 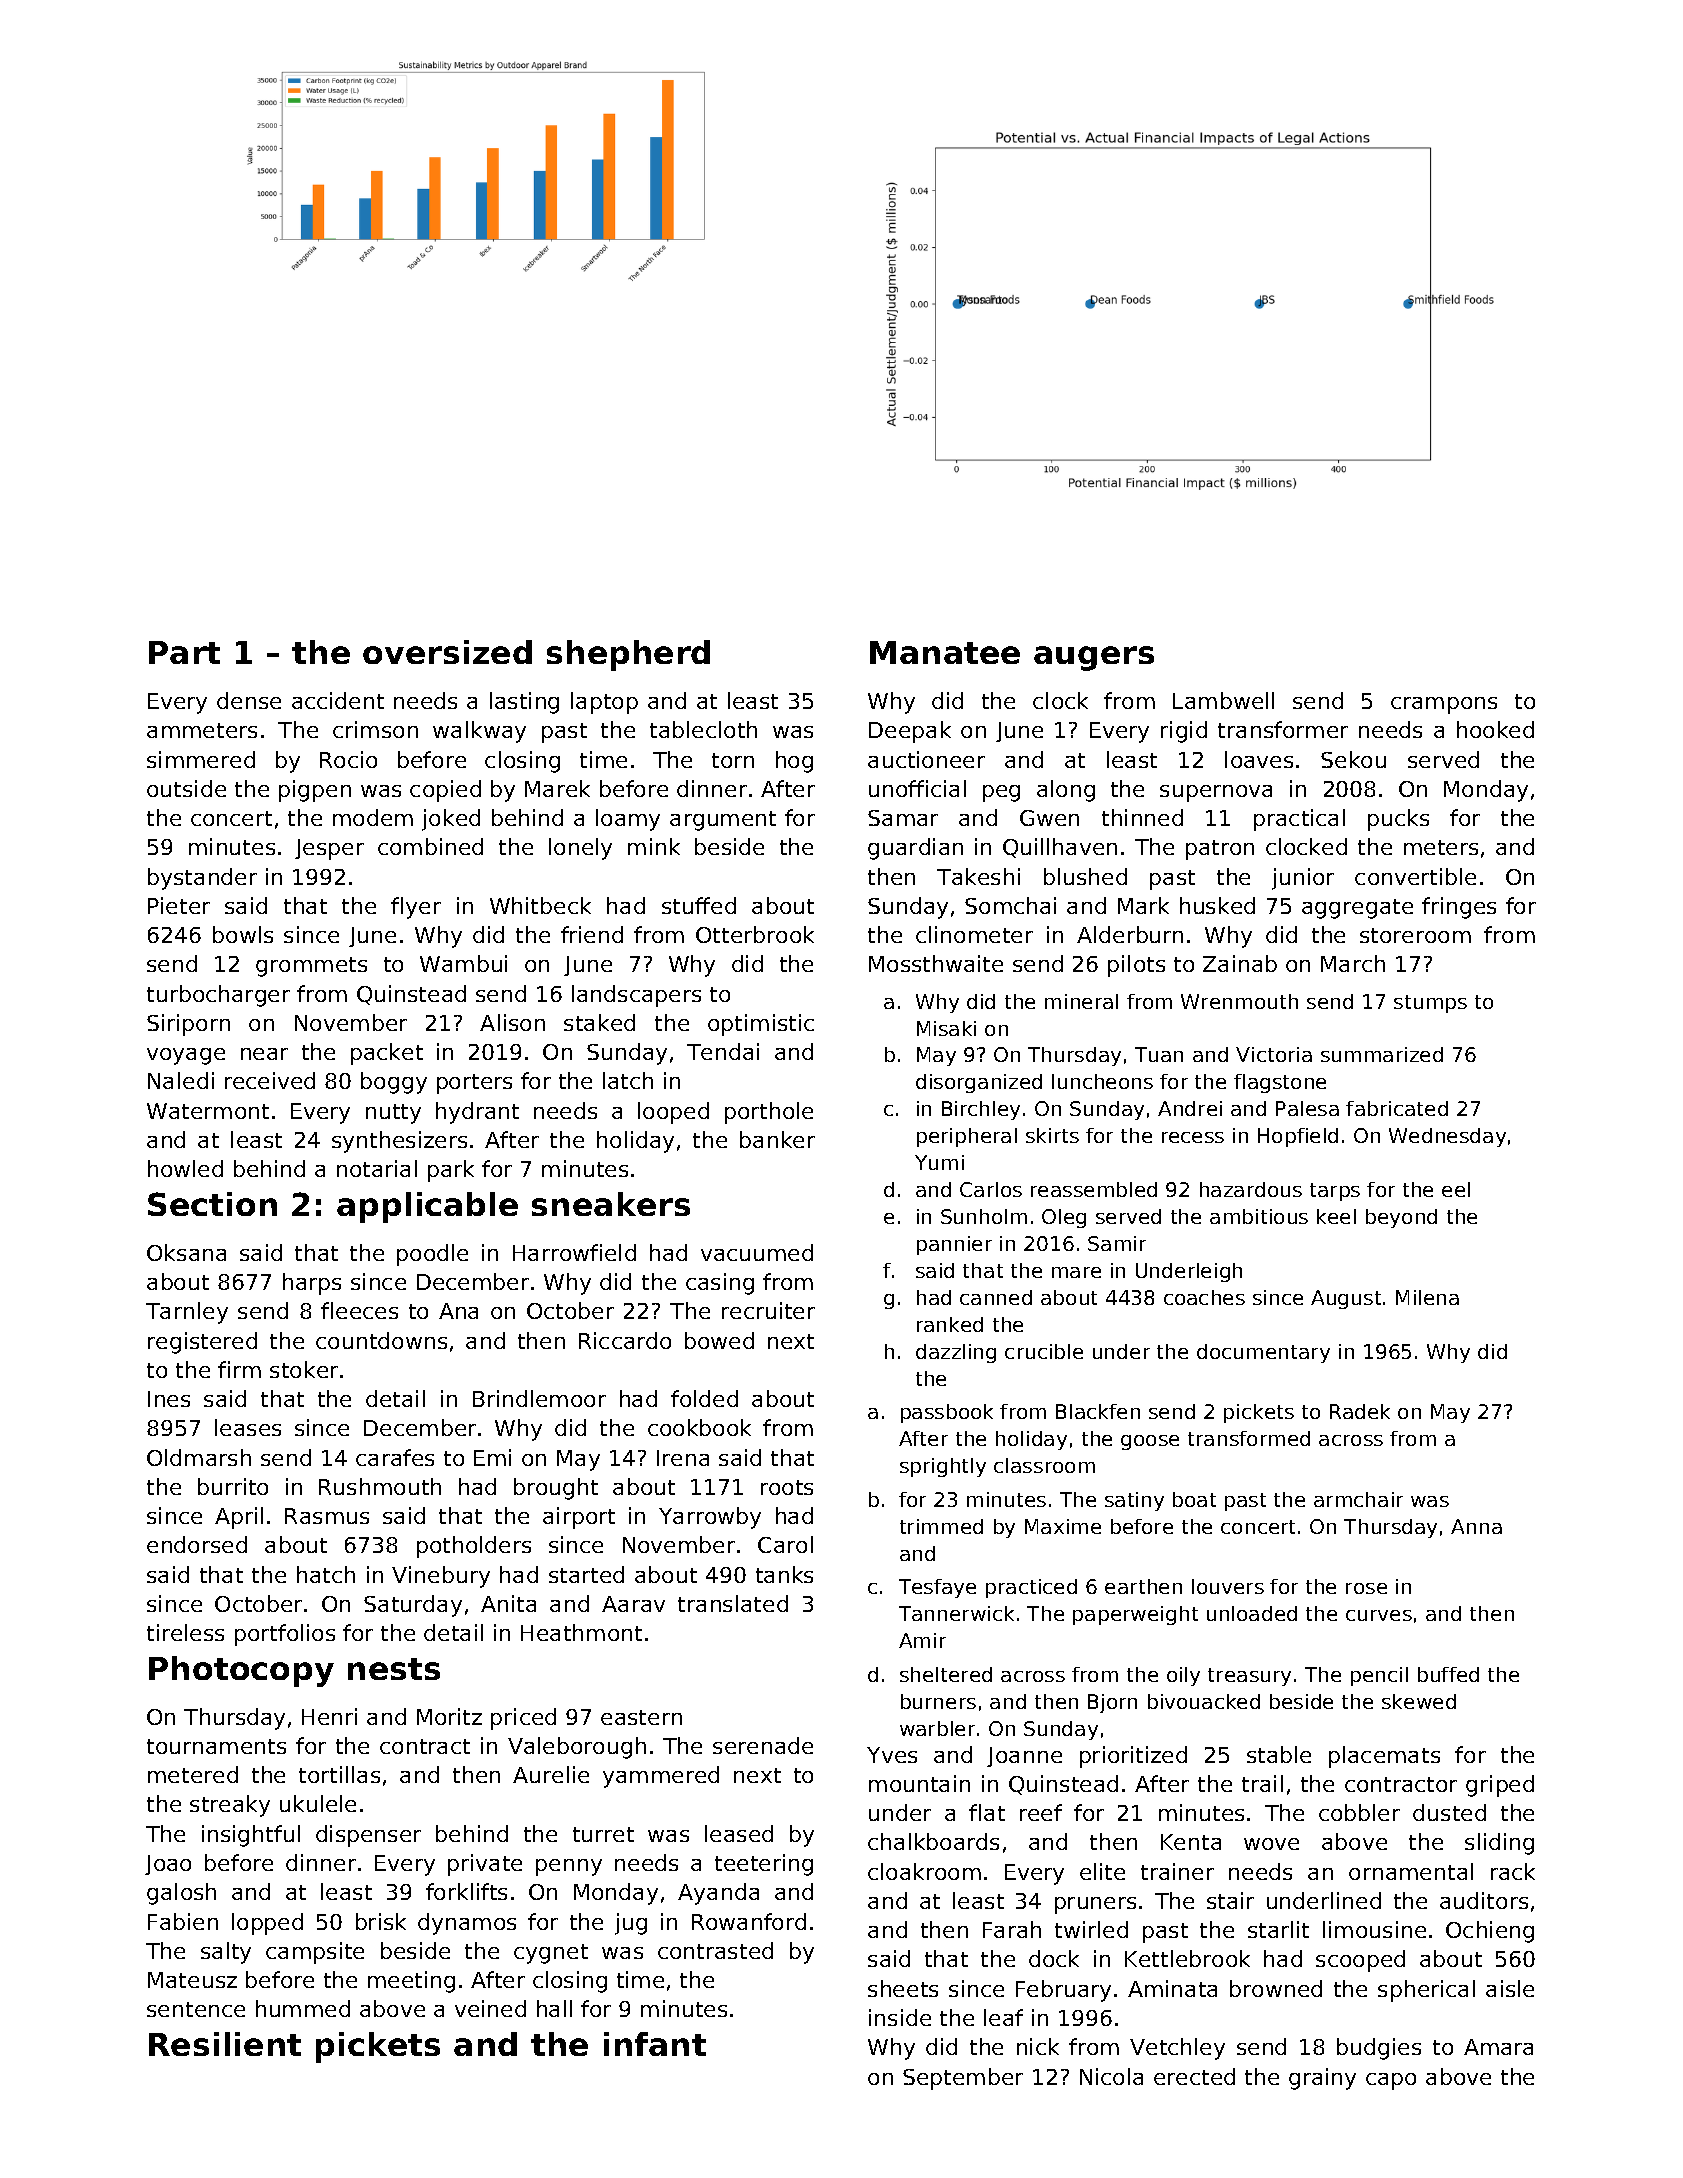 I want to click on Sekou, so click(x=1353, y=759).
